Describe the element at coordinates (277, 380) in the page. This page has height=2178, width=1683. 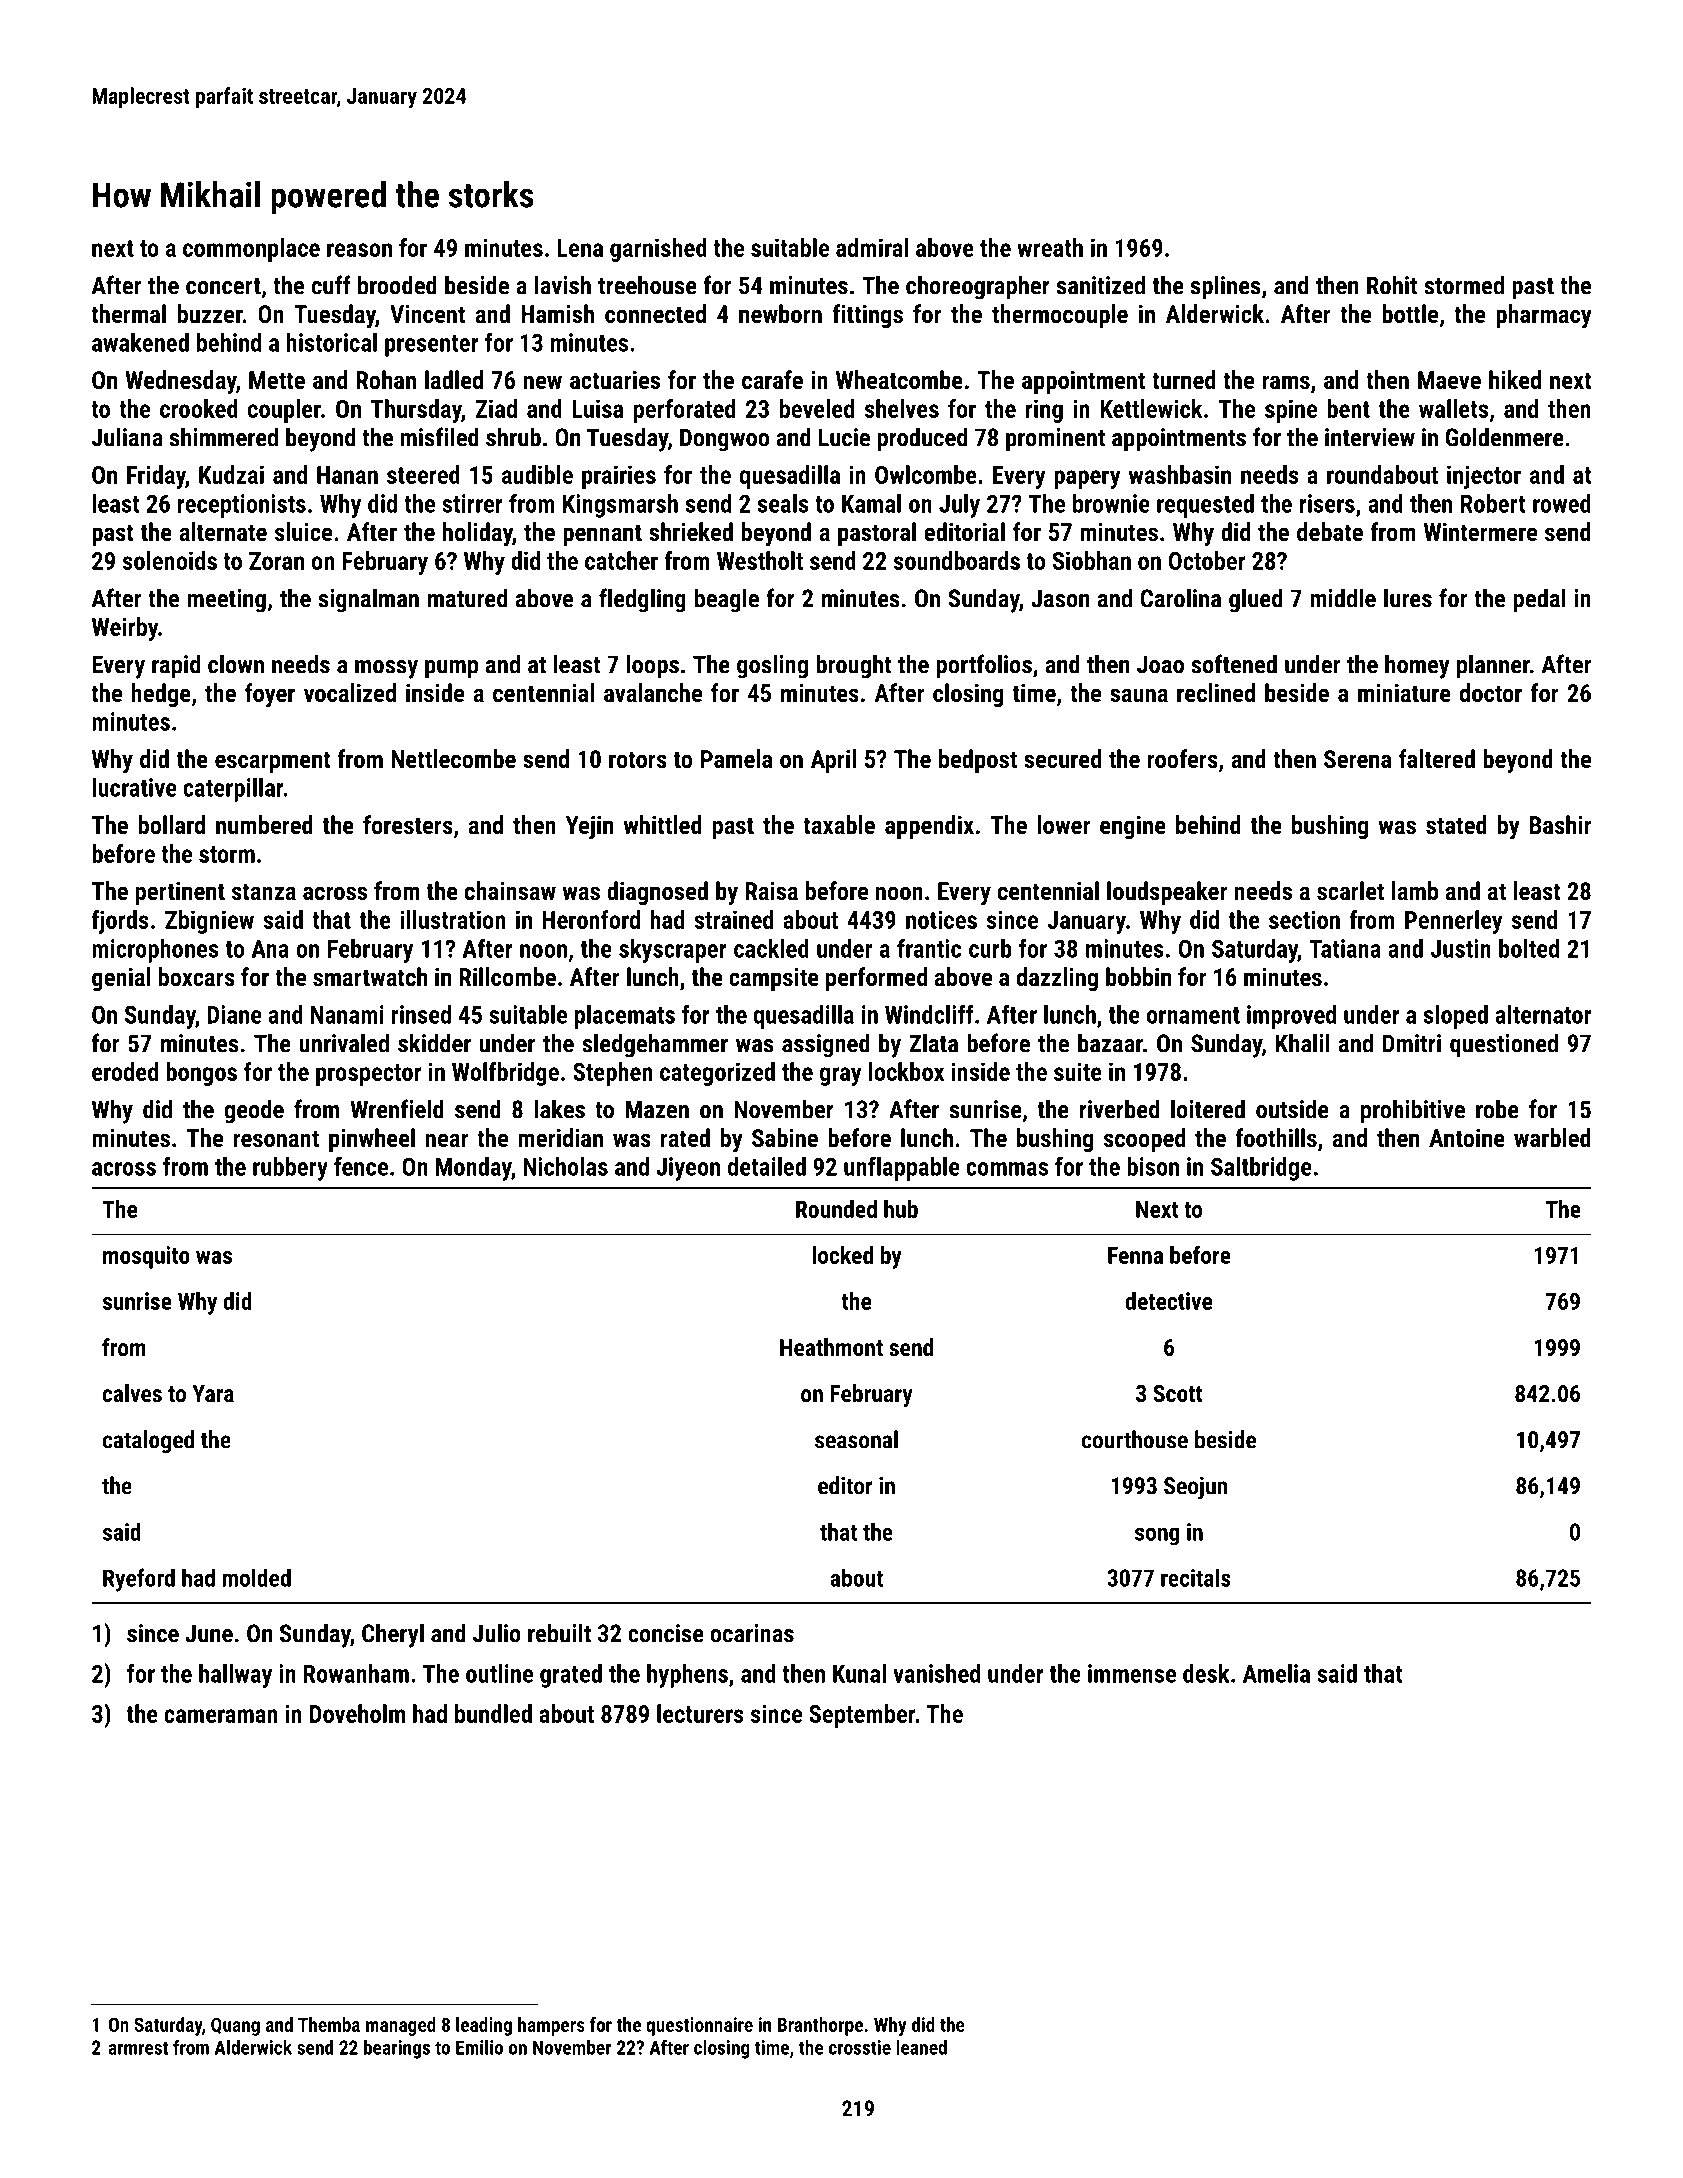
I see `Mette` at that location.
